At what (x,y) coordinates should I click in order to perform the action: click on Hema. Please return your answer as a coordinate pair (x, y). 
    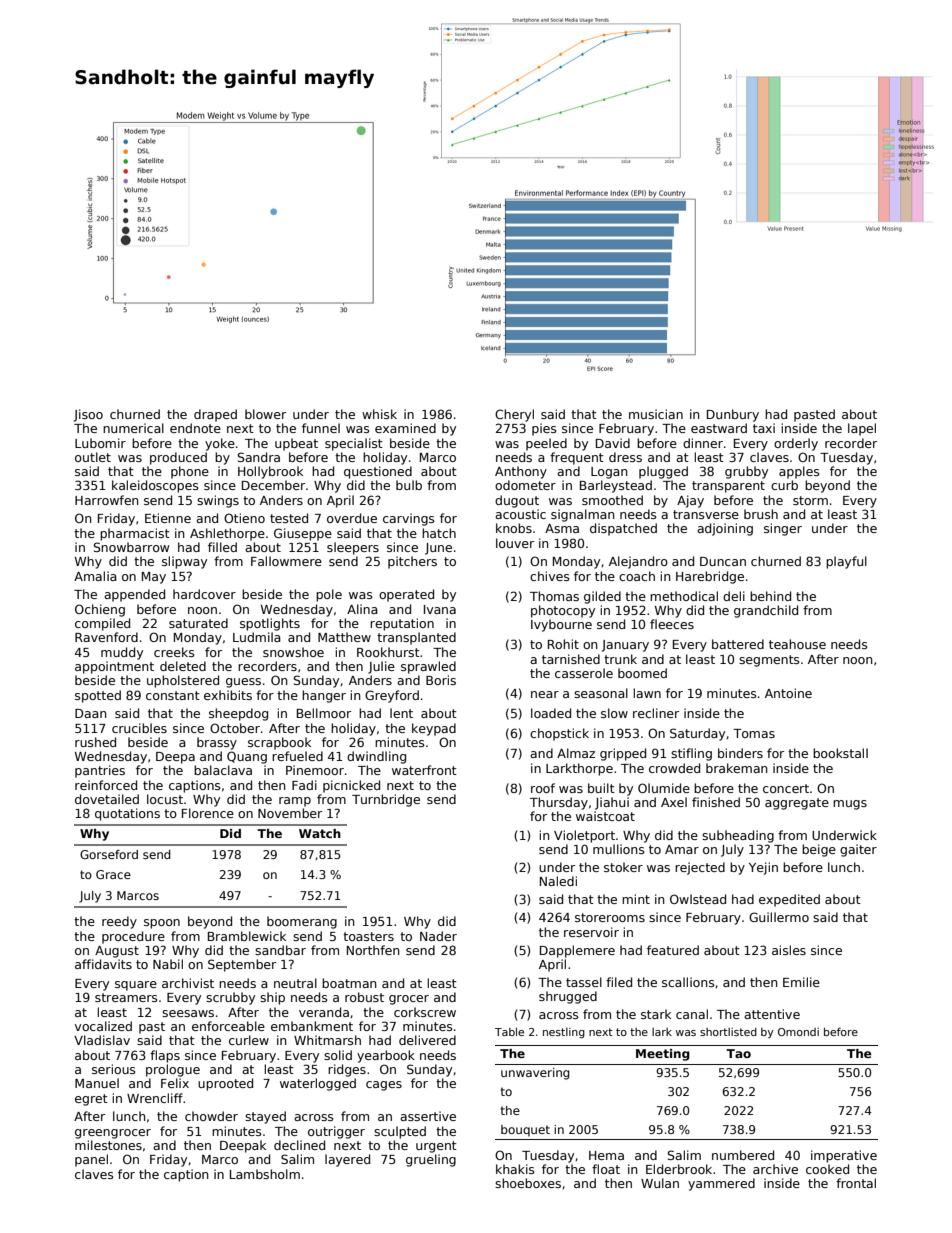
    Looking at the image, I should click on (606, 1155).
